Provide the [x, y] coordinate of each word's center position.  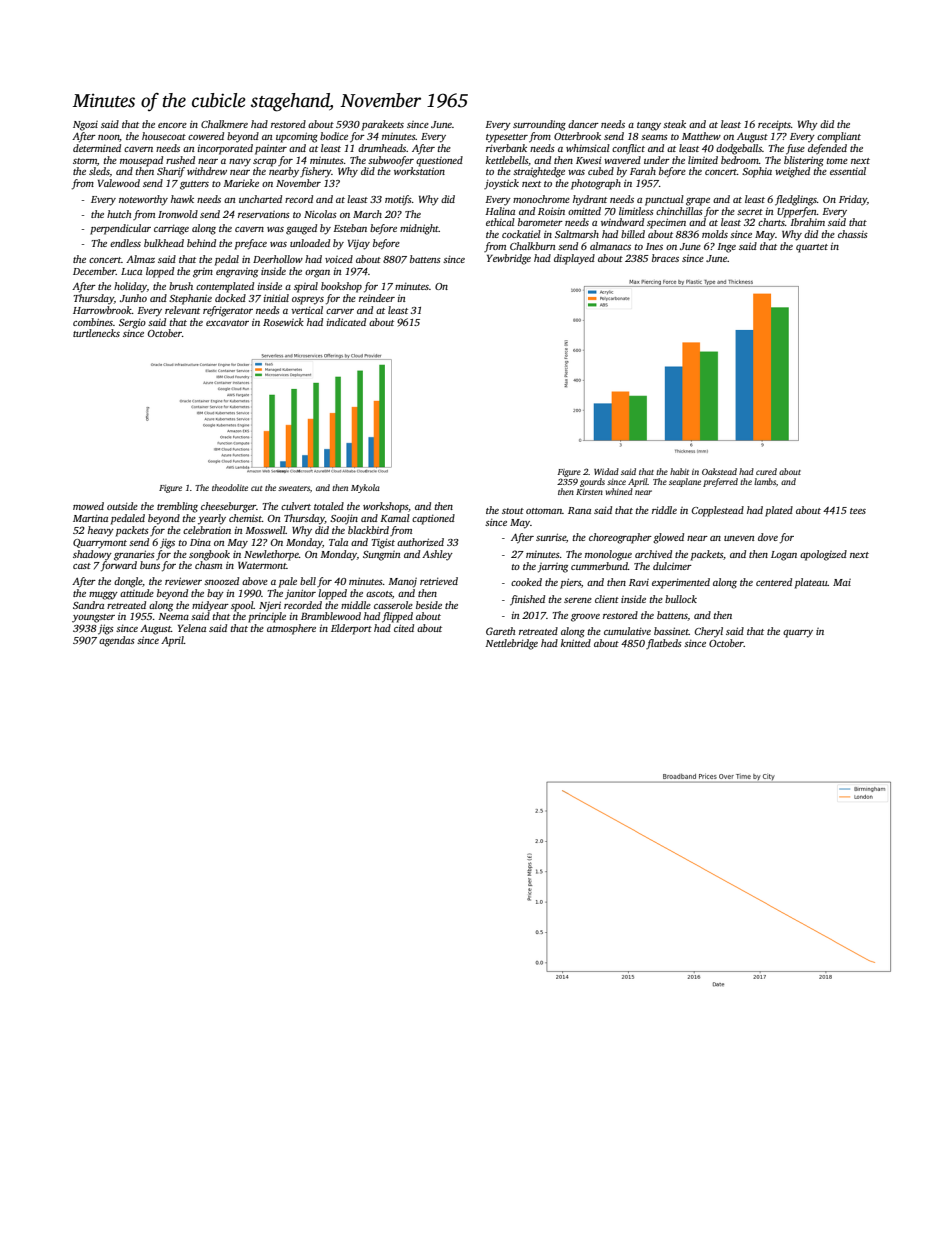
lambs [765, 481]
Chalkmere [224, 124]
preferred [720, 482]
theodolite [230, 487]
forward [119, 566]
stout [513, 511]
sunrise [551, 537]
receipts [774, 125]
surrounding [539, 125]
